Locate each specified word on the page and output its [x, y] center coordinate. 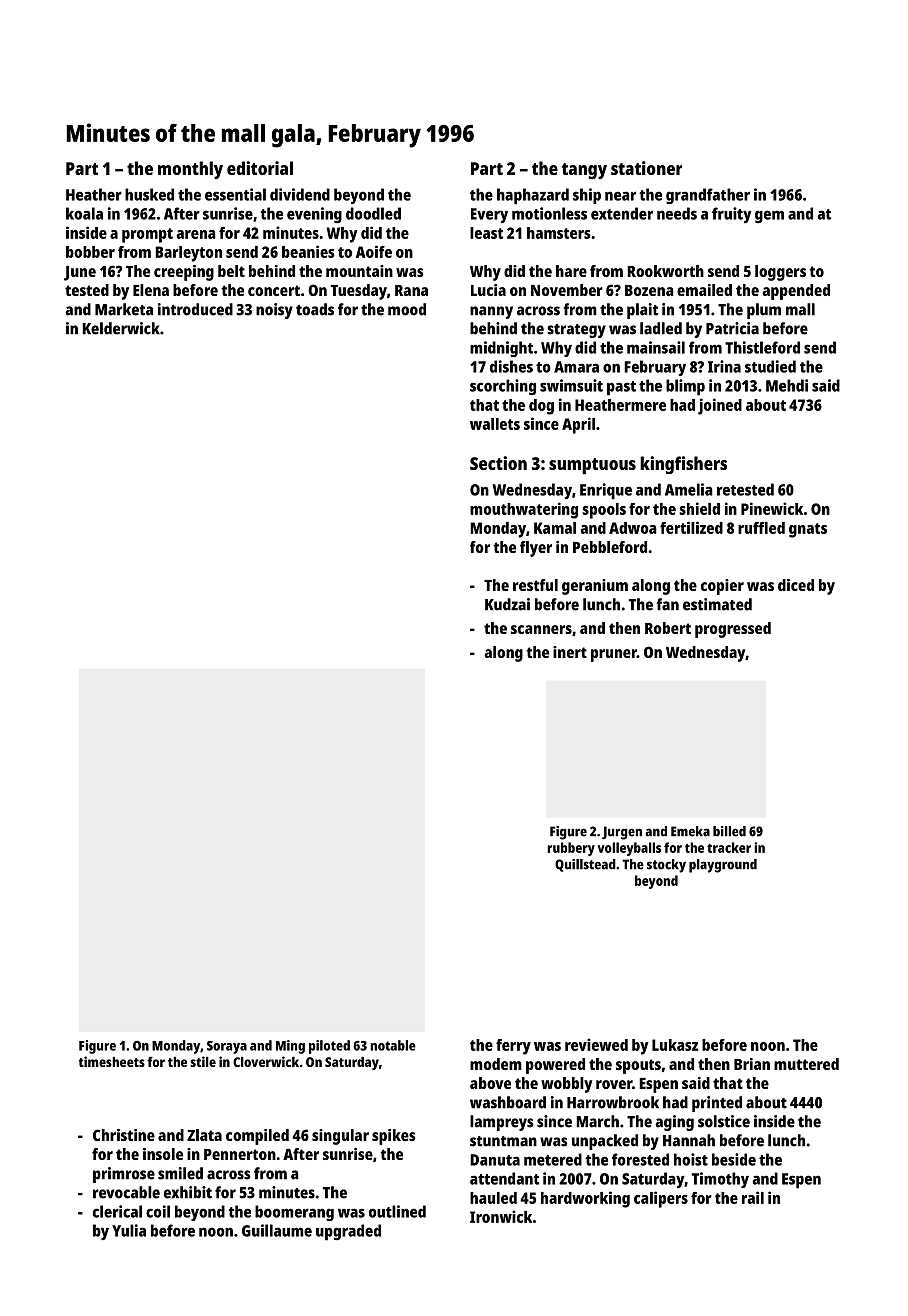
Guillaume [277, 1230]
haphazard [533, 196]
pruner [614, 655]
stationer [646, 168]
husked [149, 194]
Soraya [227, 1047]
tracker [729, 847]
